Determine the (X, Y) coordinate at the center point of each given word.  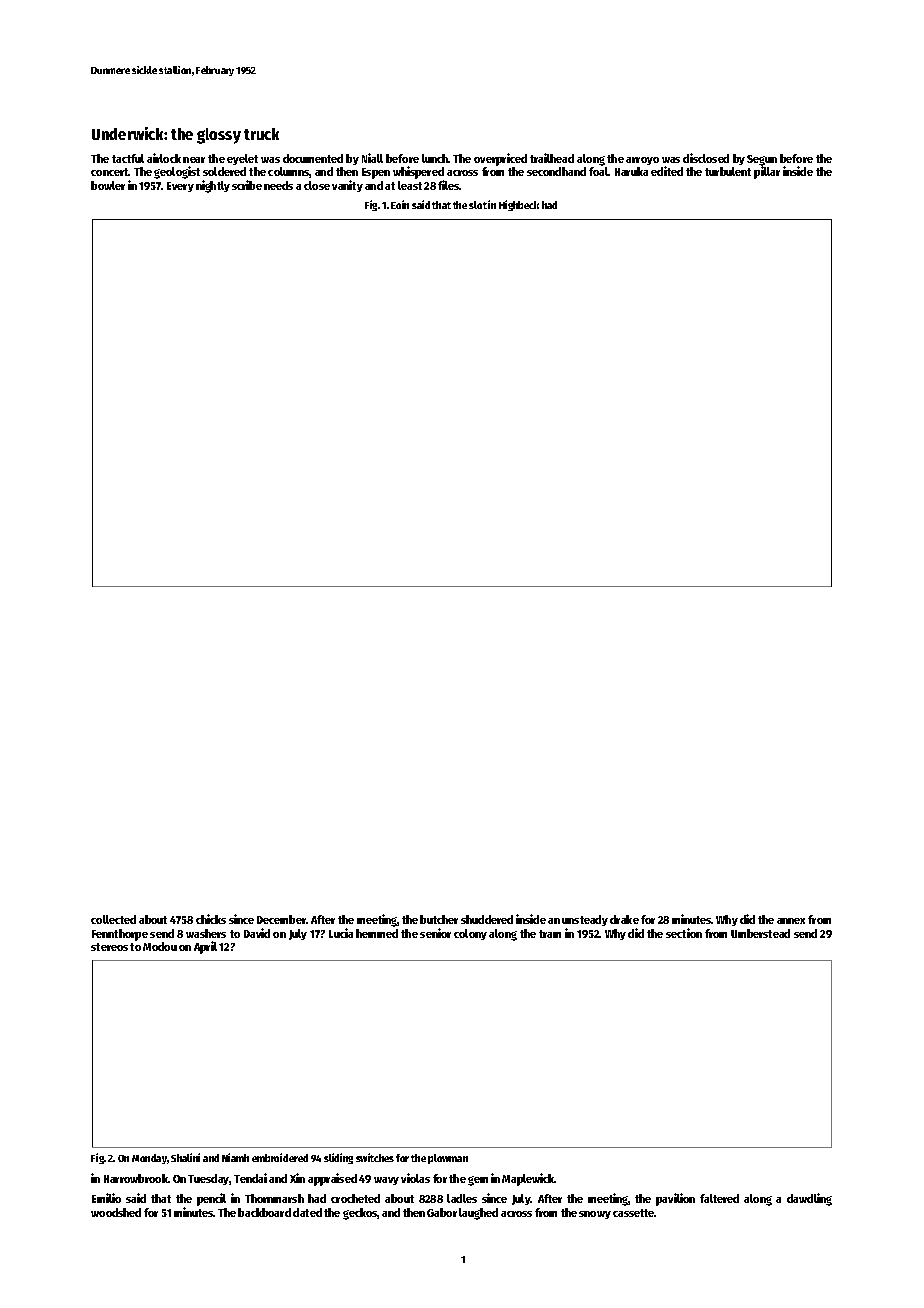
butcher (439, 919)
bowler (108, 185)
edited (667, 171)
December (281, 919)
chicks (211, 919)
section (684, 933)
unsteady (585, 920)
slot (478, 205)
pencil (211, 1199)
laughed (478, 1214)
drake (624, 919)
